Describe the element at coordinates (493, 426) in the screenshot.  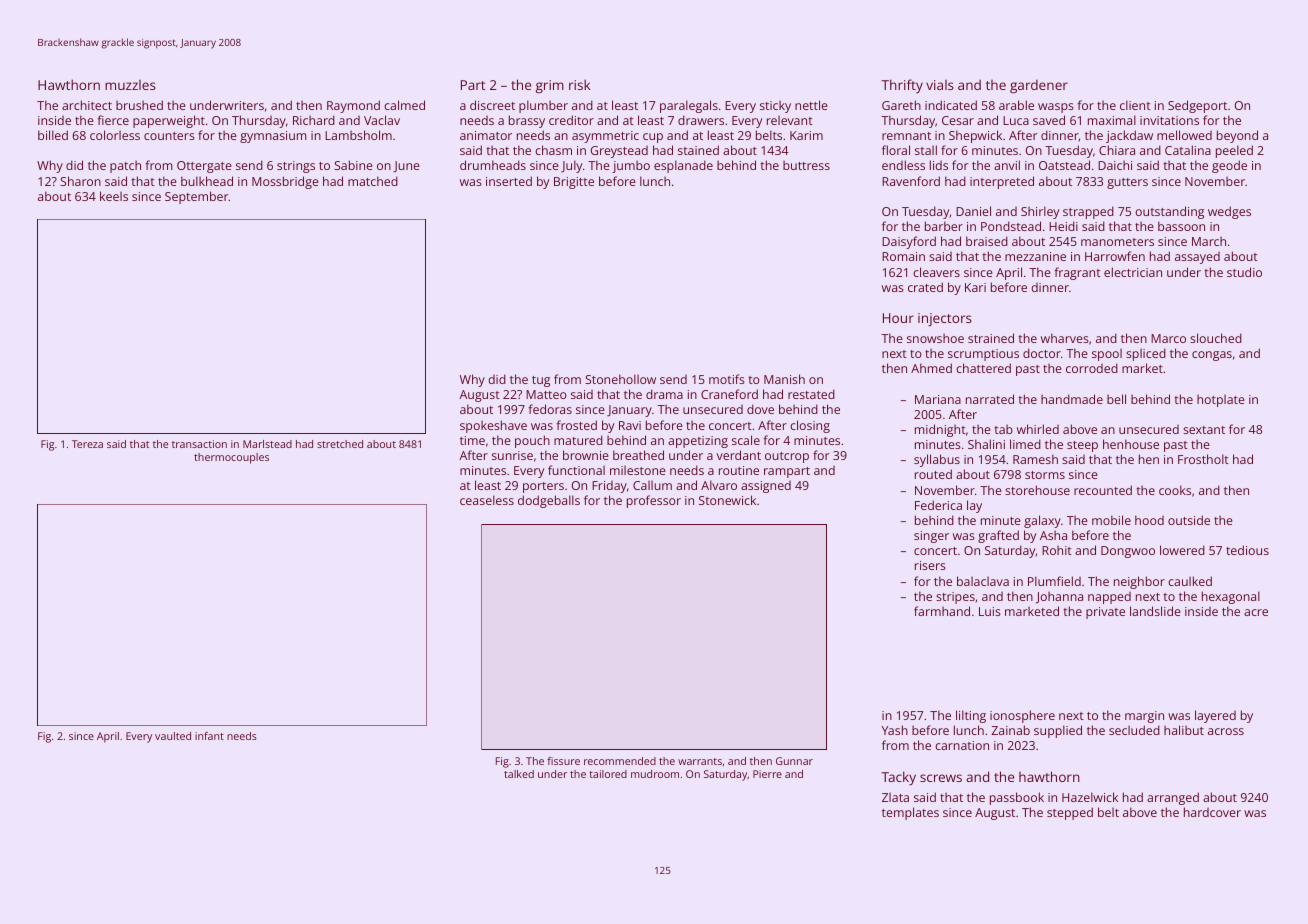
I see `spokeshave` at that location.
